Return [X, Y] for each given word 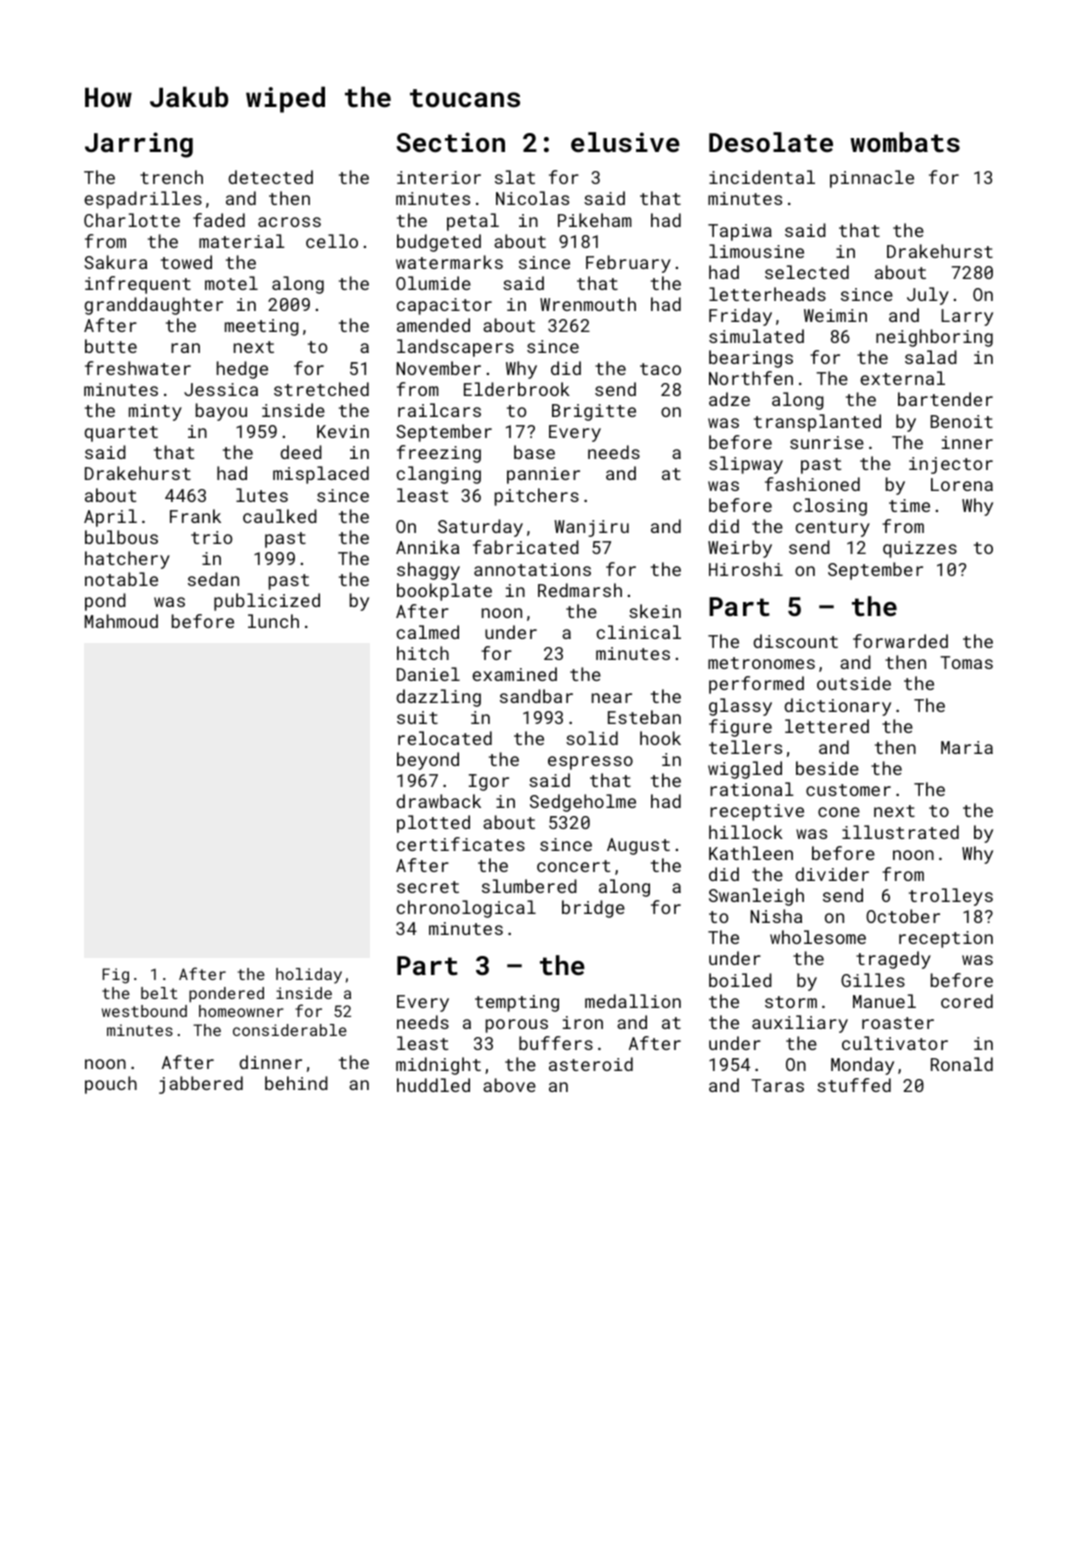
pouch [111, 1085]
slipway [746, 465]
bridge [593, 909]
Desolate [771, 142]
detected [270, 177]
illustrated [900, 832]
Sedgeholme [583, 803]
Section [450, 142]
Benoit [962, 421]
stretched [321, 389]
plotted [433, 824]
